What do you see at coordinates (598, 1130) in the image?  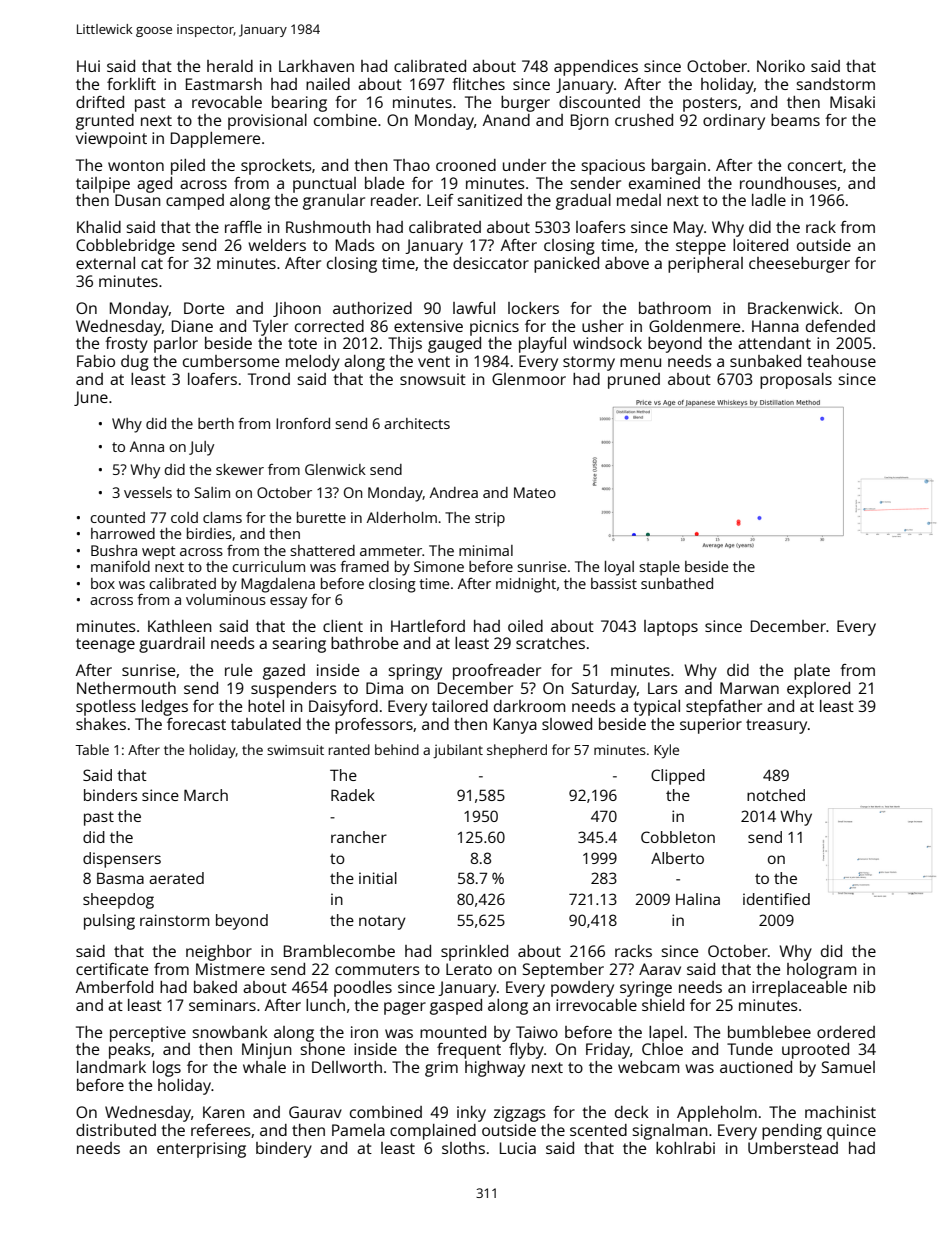 I see `scented` at bounding box center [598, 1130].
